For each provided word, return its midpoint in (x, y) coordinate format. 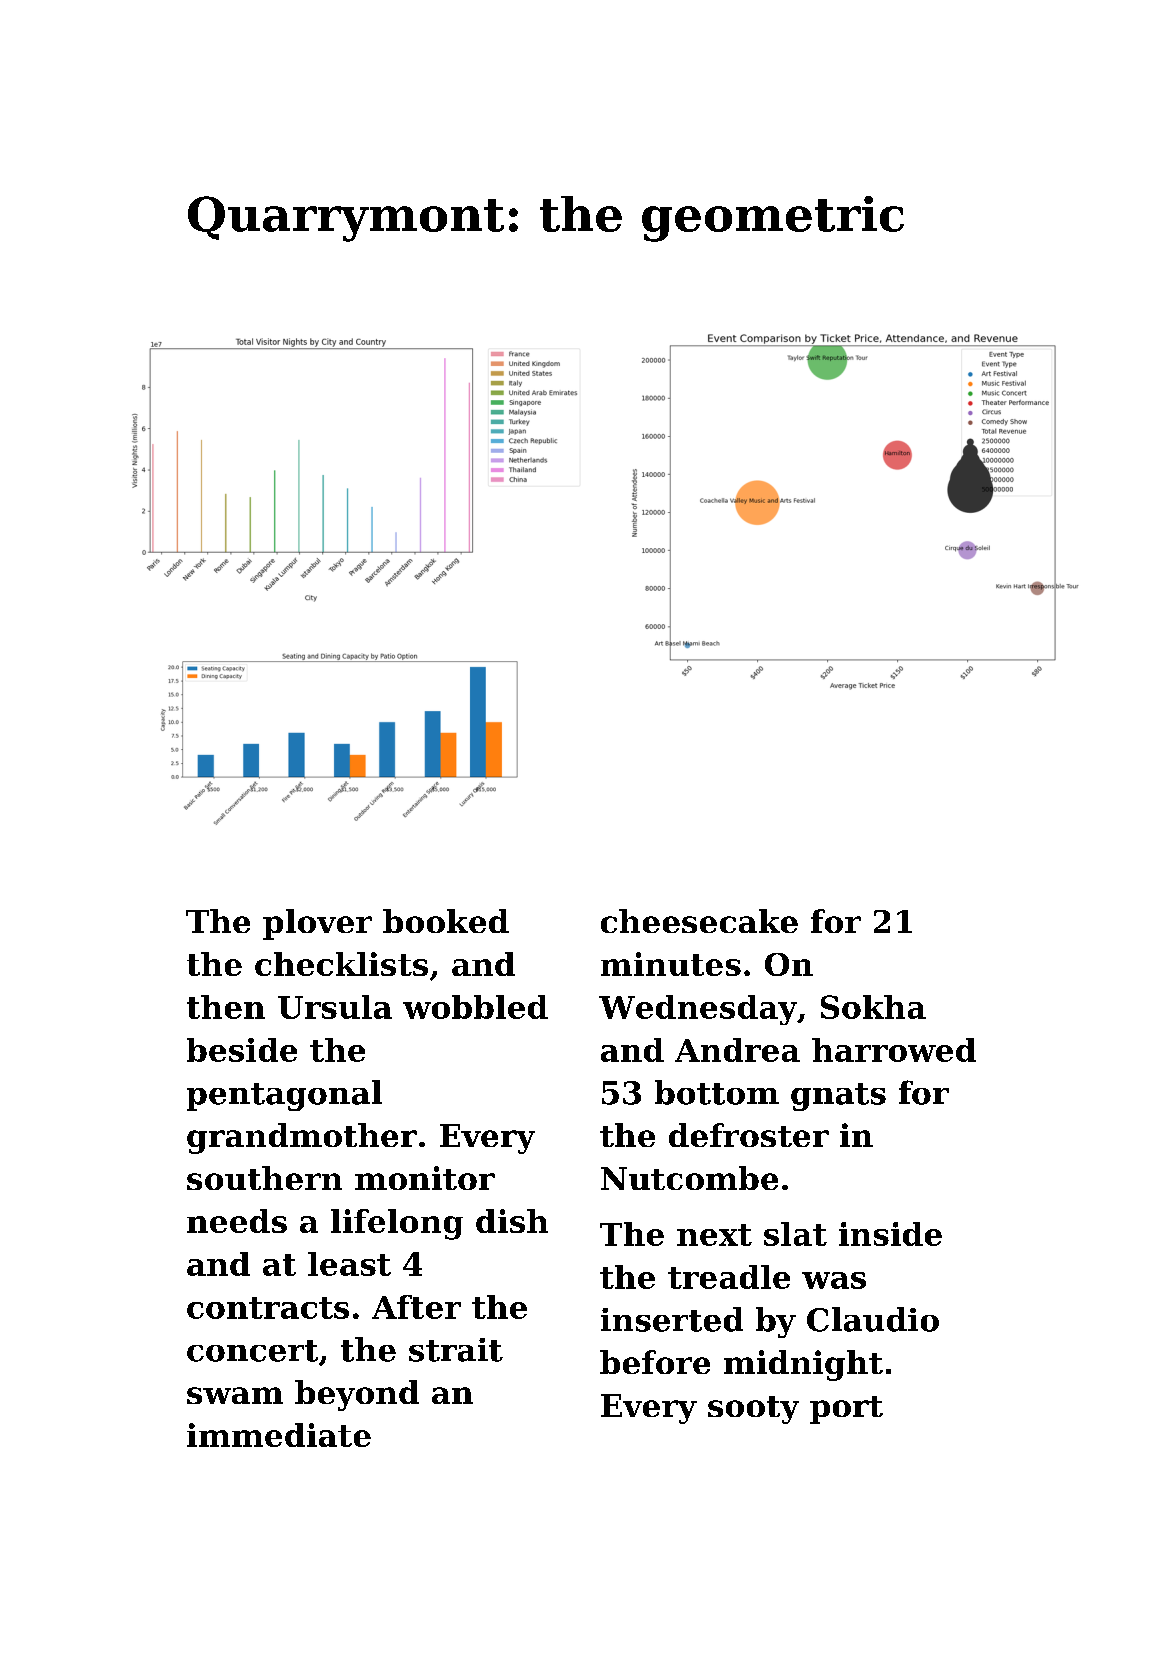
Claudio (873, 1319)
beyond (357, 1395)
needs (237, 1221)
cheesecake (699, 921)
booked (446, 921)
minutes (671, 964)
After (416, 1307)
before (655, 1362)
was (834, 1280)
